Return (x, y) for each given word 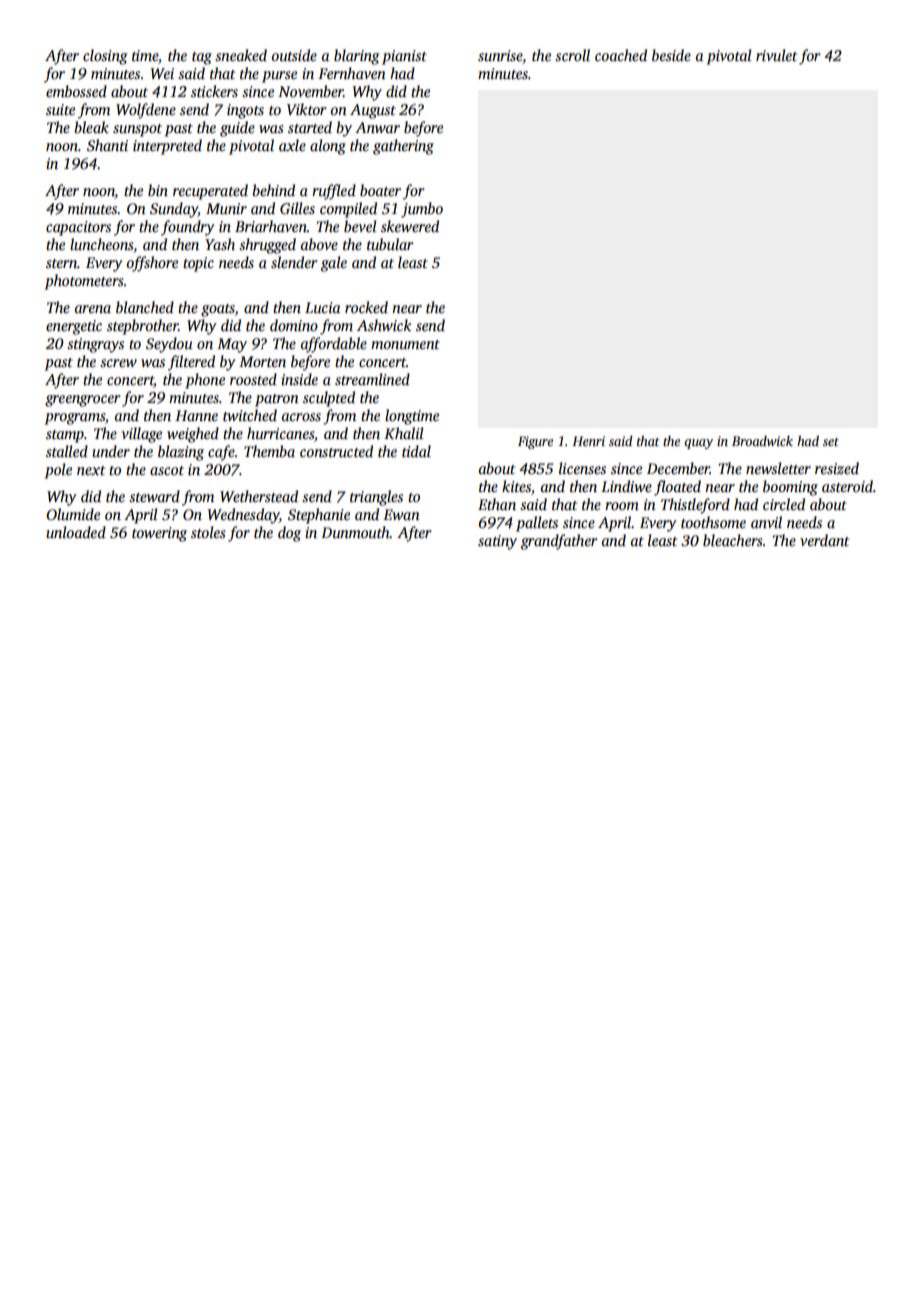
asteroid (847, 486)
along (328, 147)
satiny (497, 542)
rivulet (776, 55)
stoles (208, 532)
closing (105, 57)
